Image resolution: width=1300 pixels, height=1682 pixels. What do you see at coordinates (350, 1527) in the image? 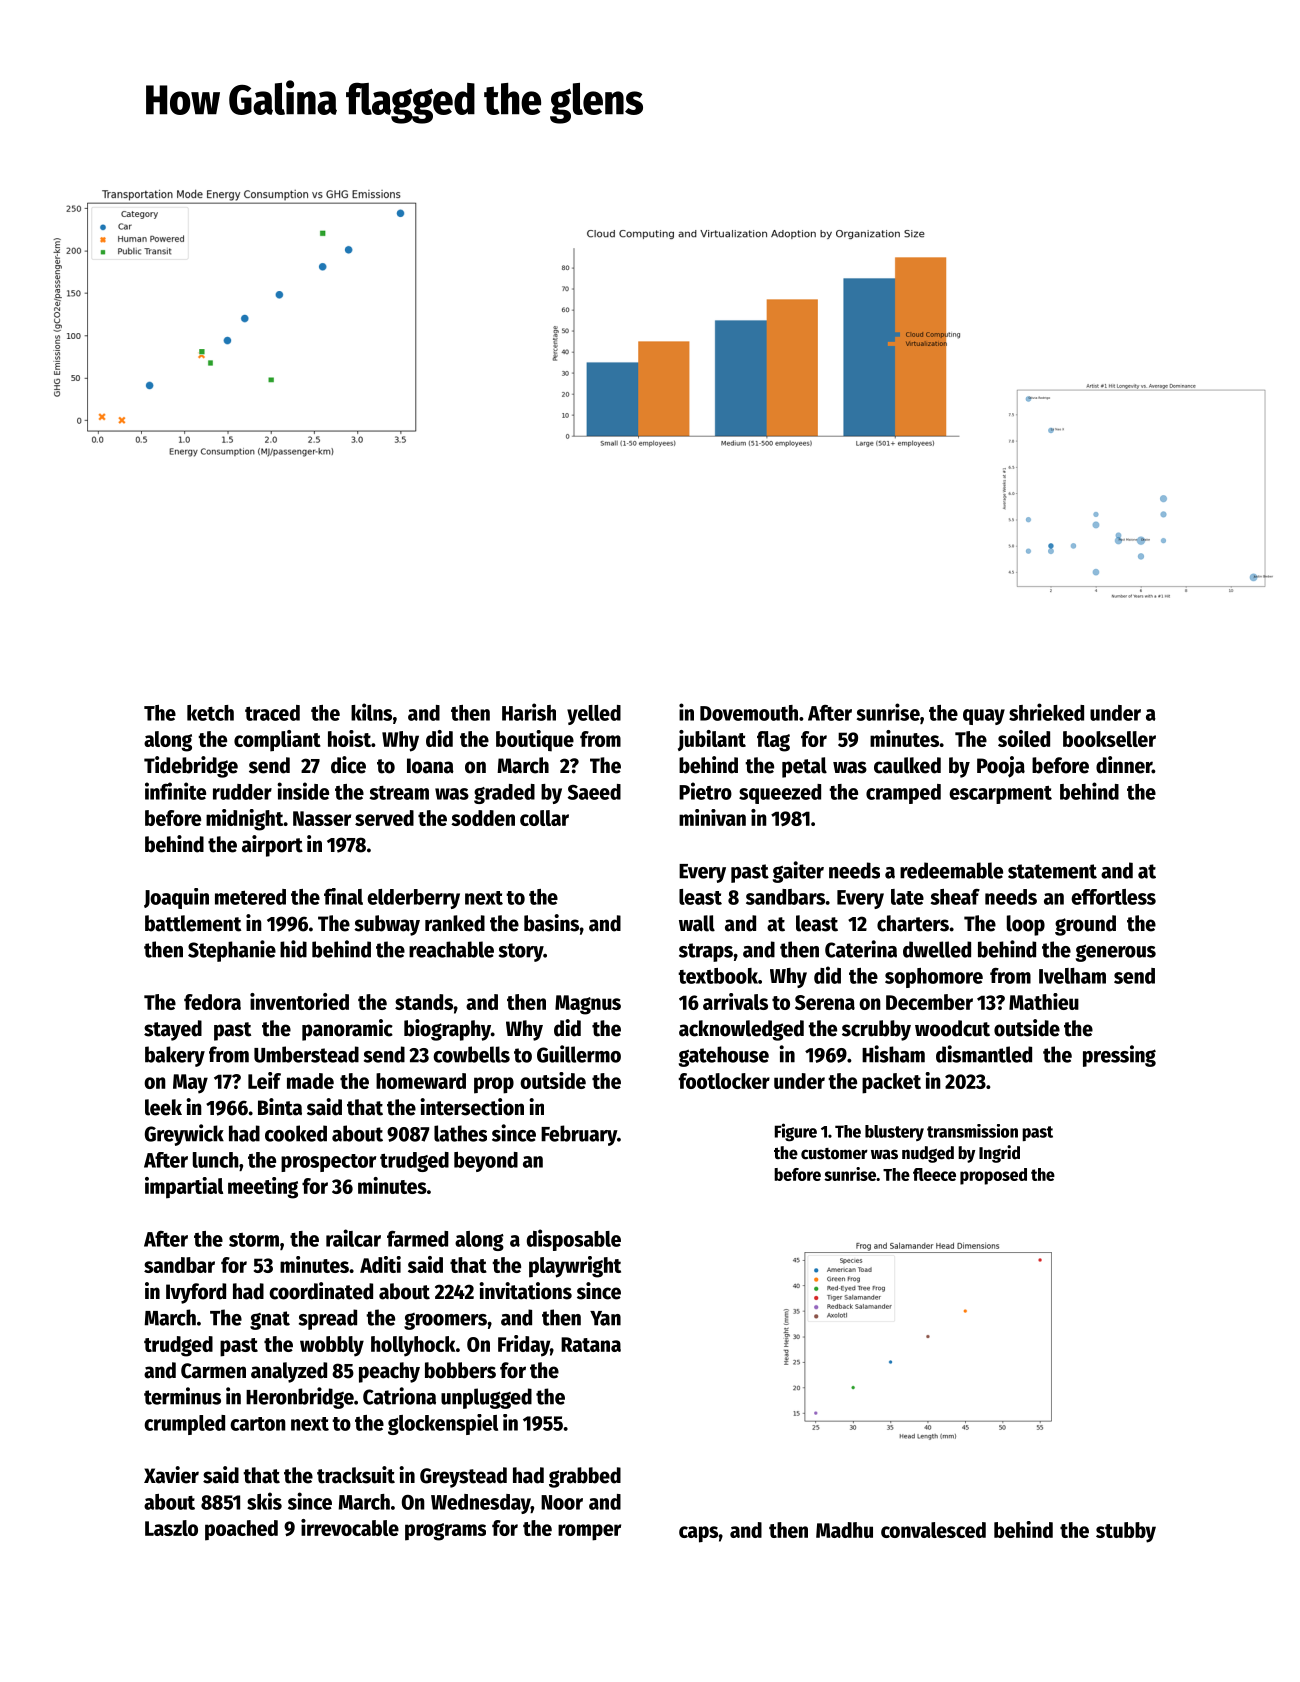
I see `irrevocable` at bounding box center [350, 1527].
